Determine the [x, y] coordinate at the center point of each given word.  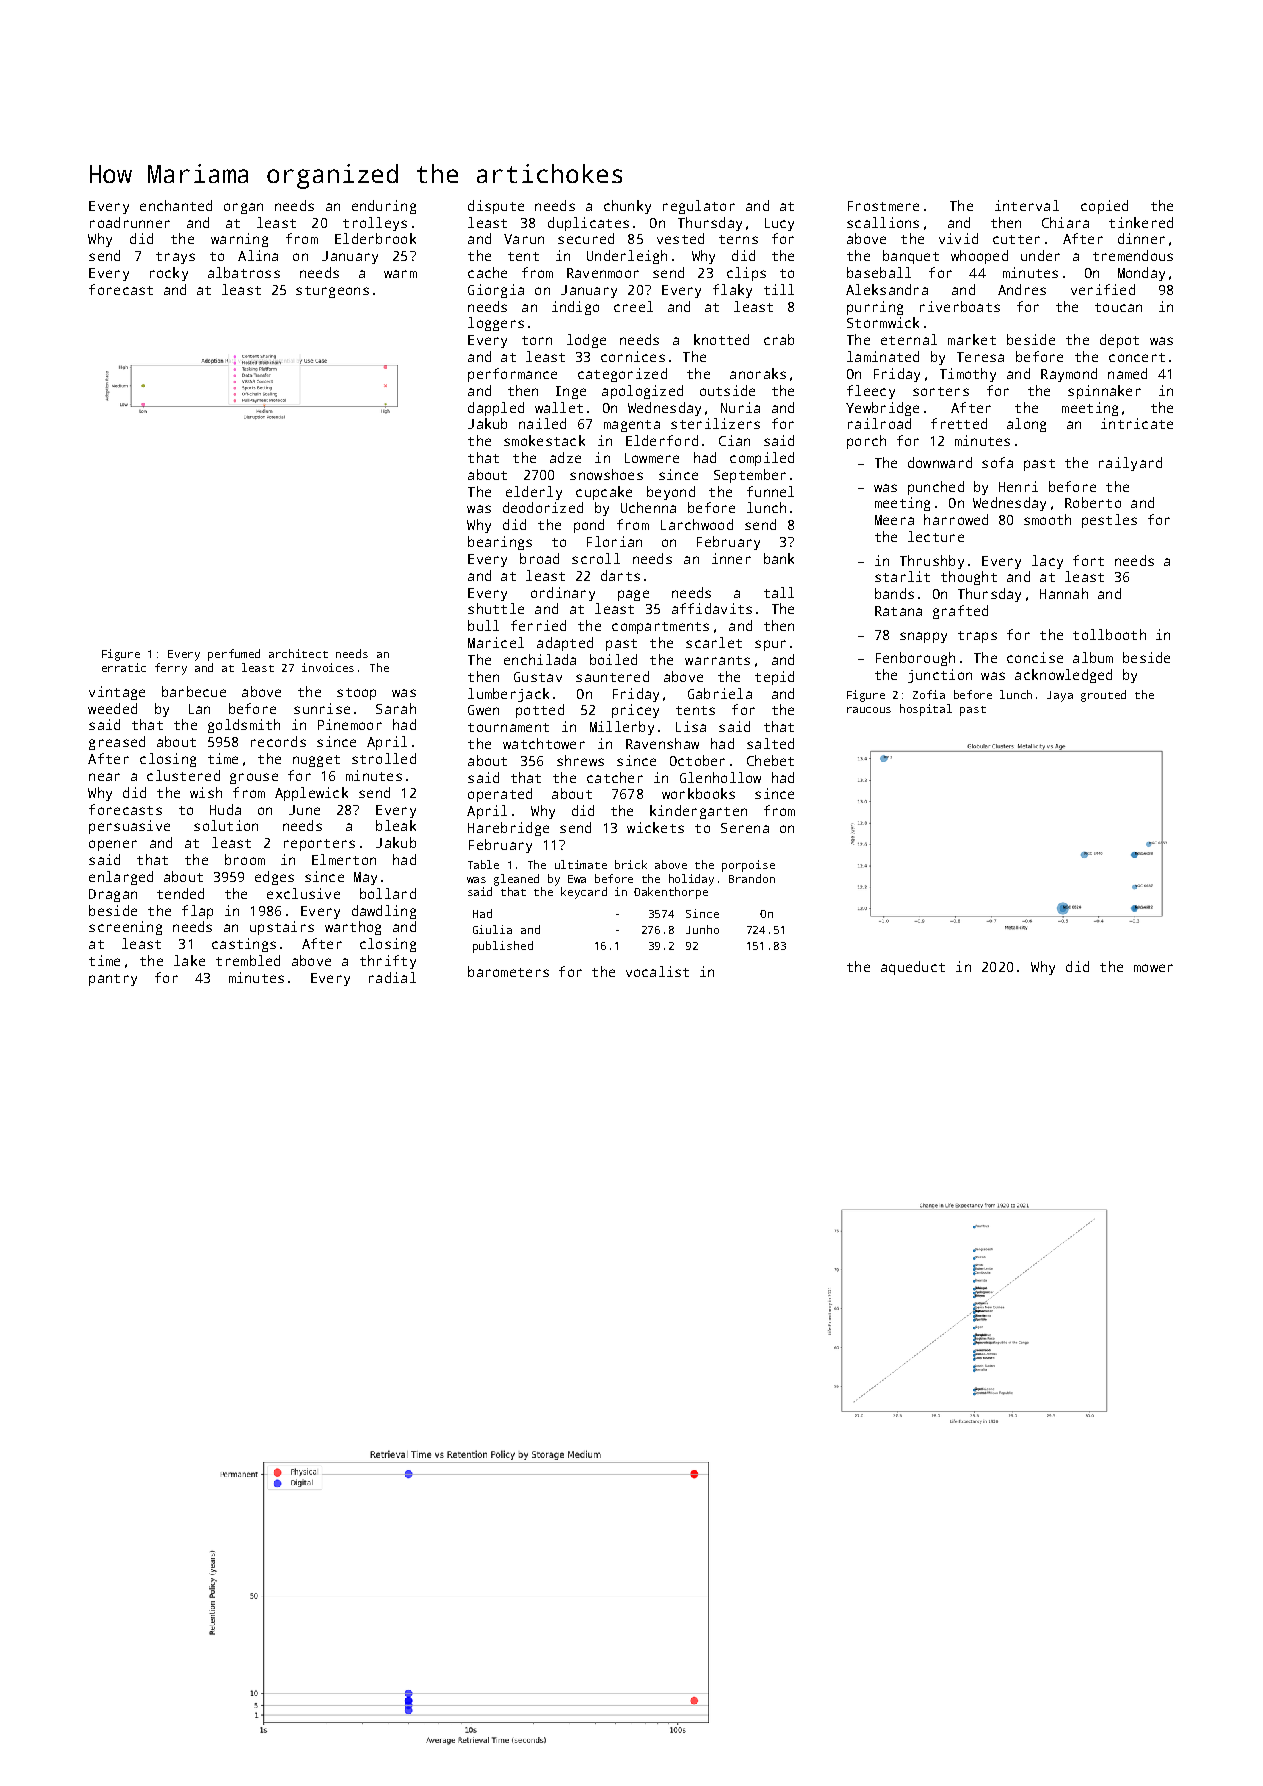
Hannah [1064, 593]
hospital [926, 710]
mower [1153, 968]
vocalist [657, 971]
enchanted [176, 205]
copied [1104, 207]
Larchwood [697, 524]
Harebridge [508, 829]
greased [117, 743]
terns [738, 239]
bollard [388, 893]
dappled [496, 409]
